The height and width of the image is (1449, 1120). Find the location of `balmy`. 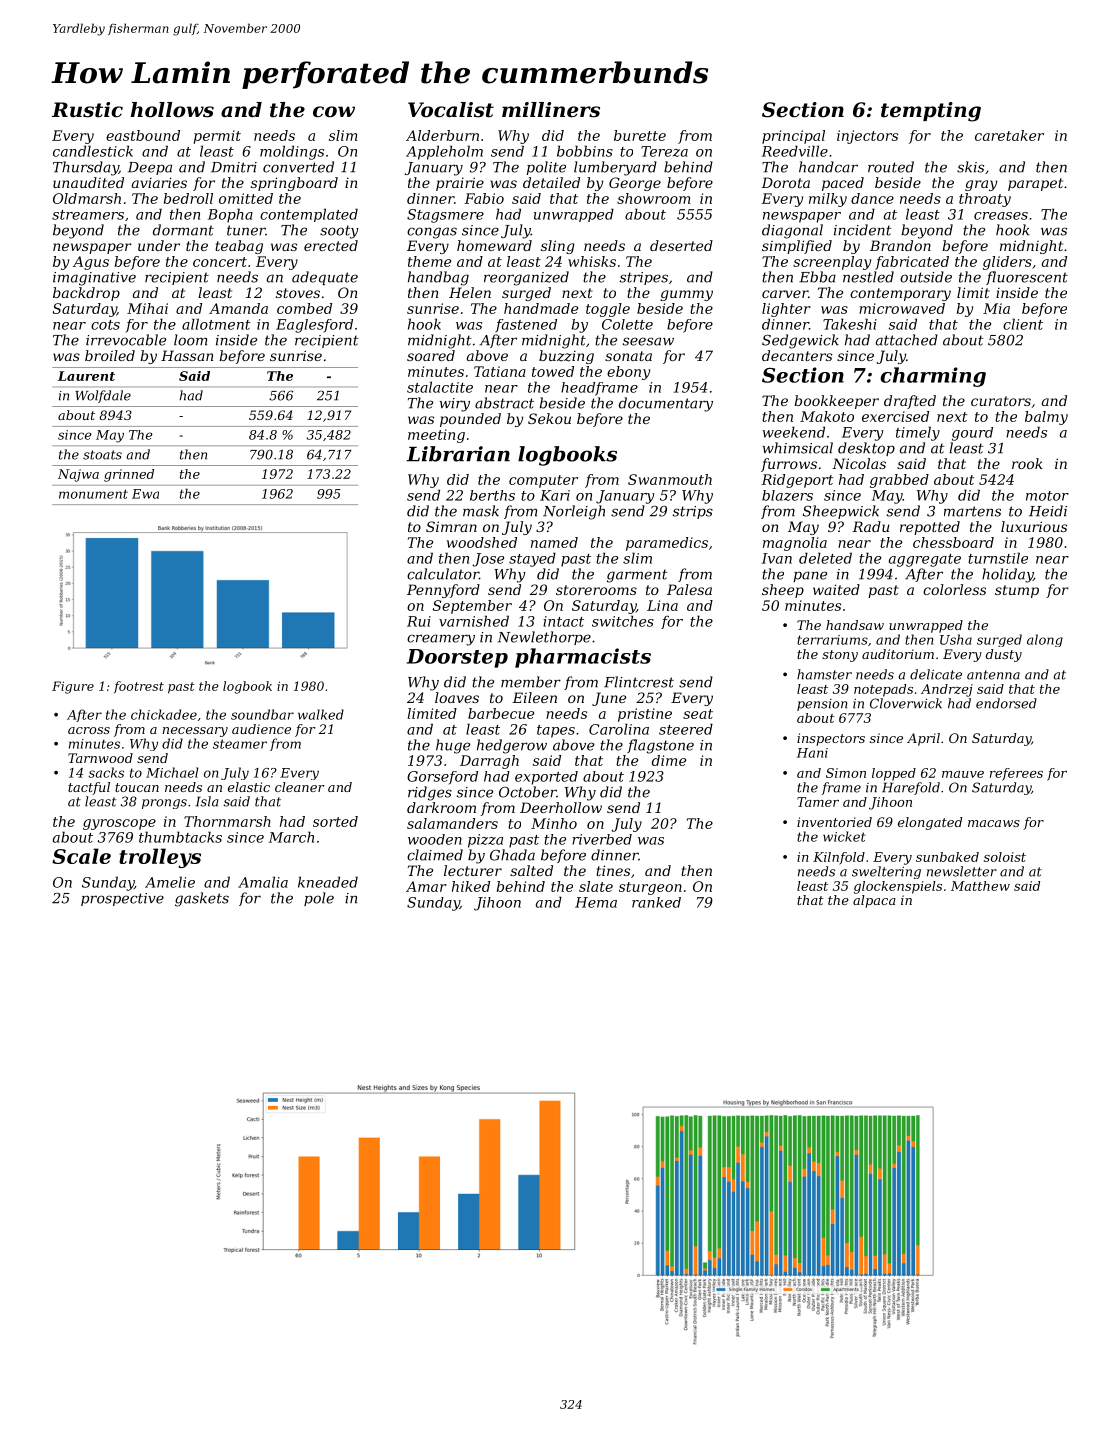

balmy is located at coordinates (1046, 418).
